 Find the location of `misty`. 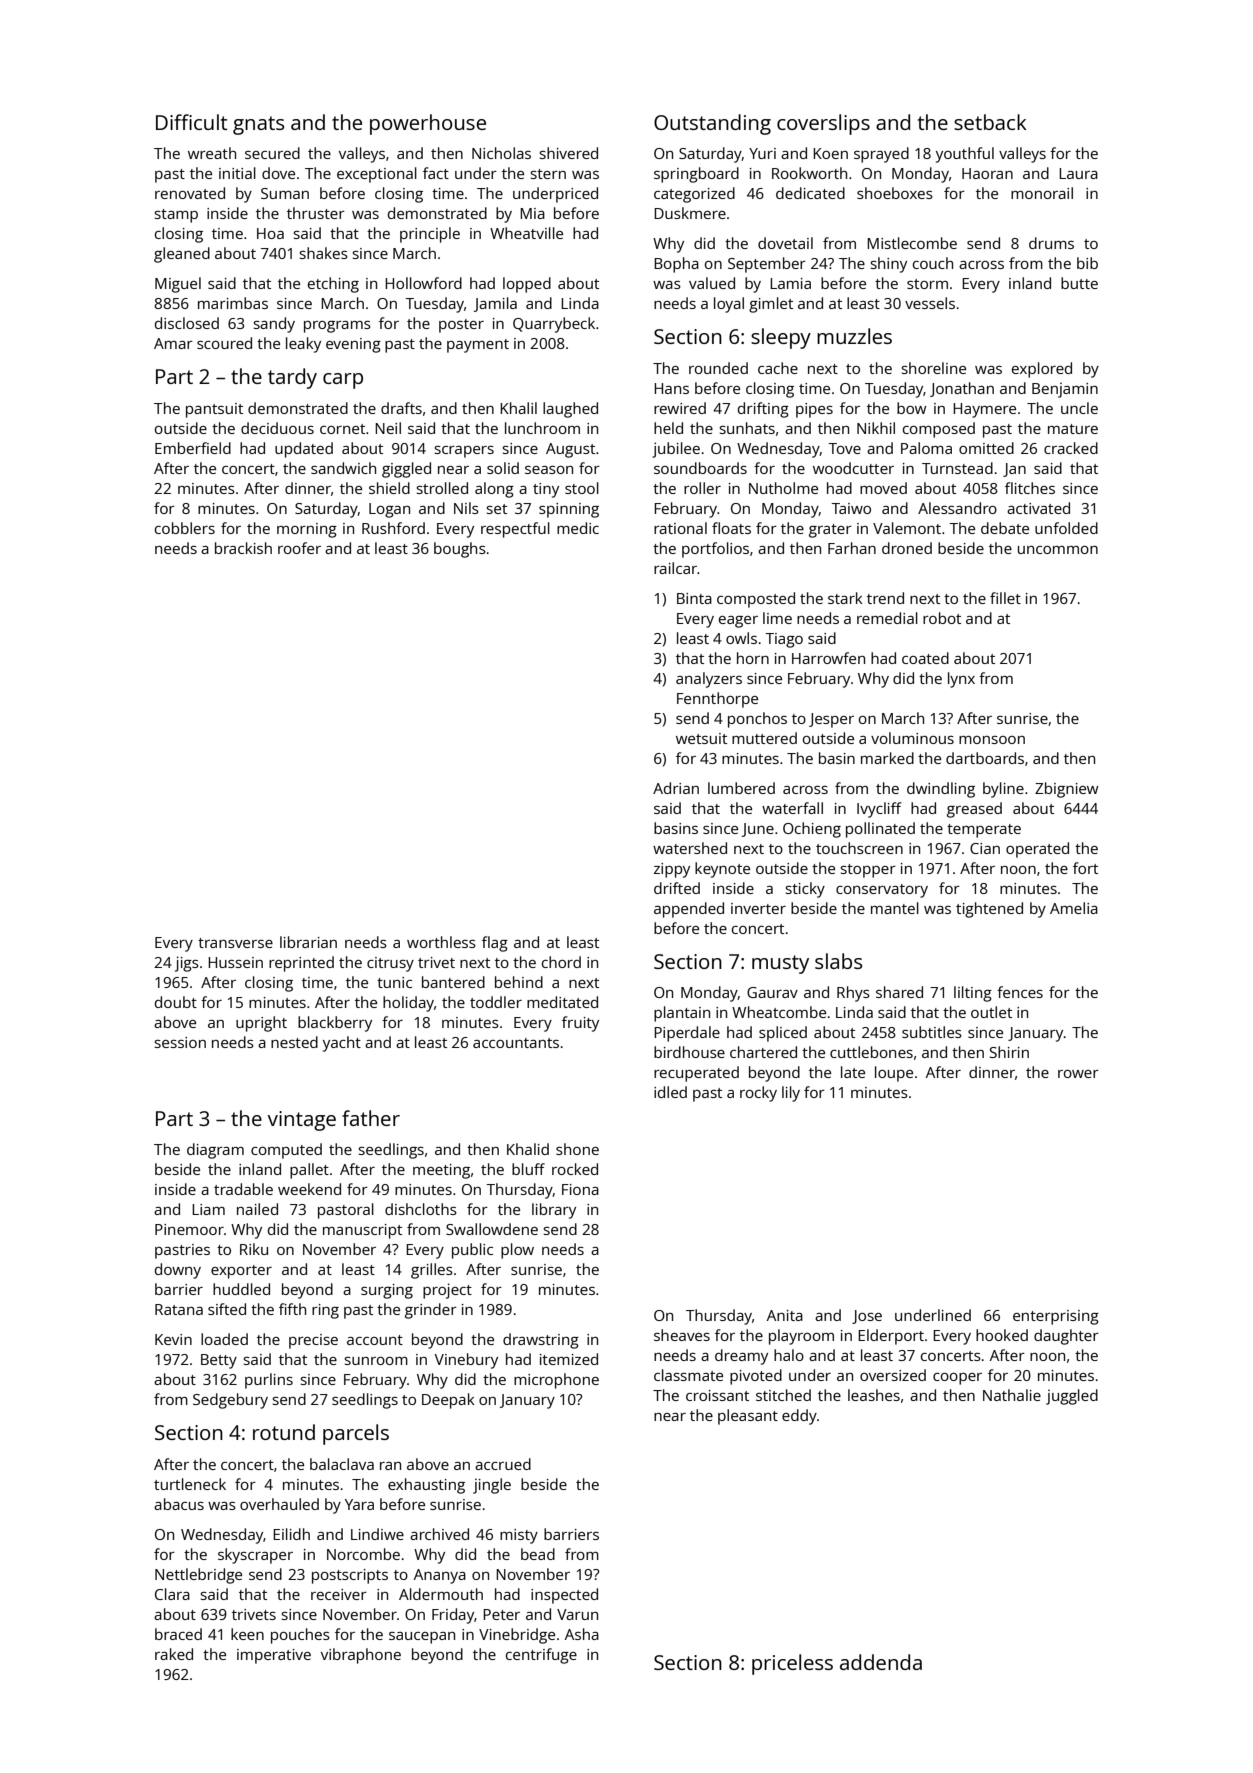

misty is located at coordinates (519, 1536).
